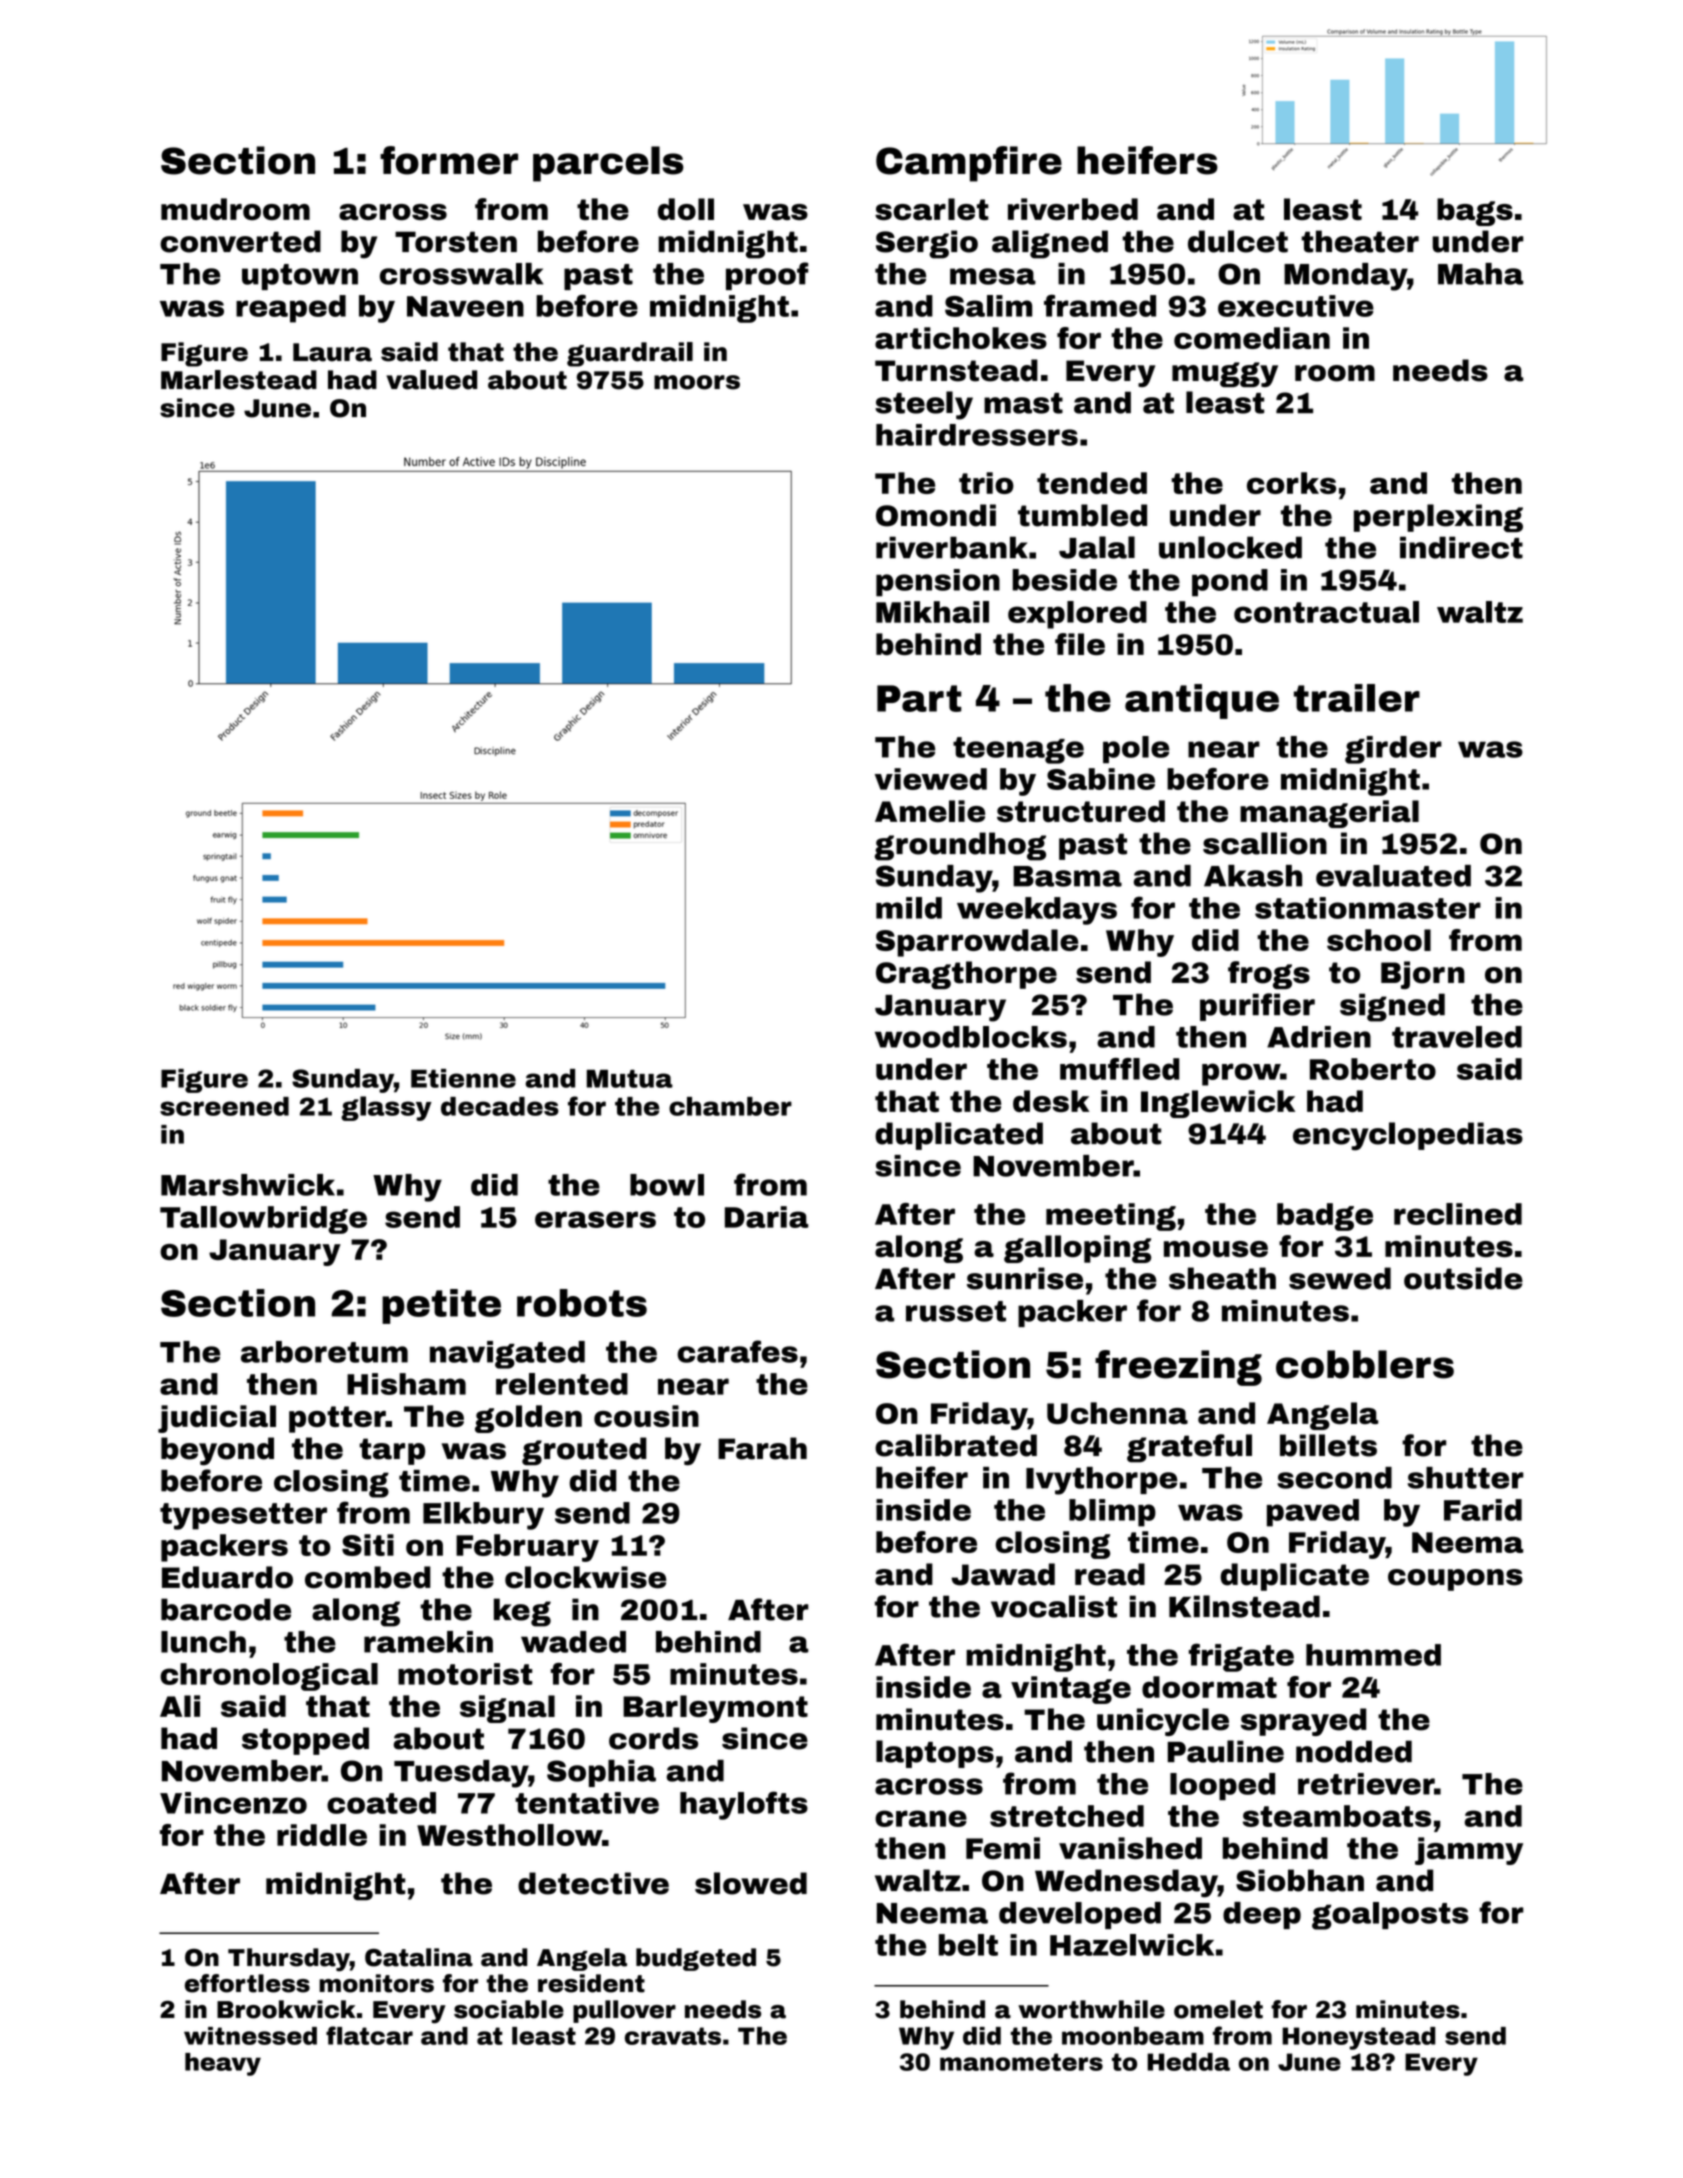 This page has height=2178, width=1683. What do you see at coordinates (368, 1577) in the page?
I see `combed` at bounding box center [368, 1577].
